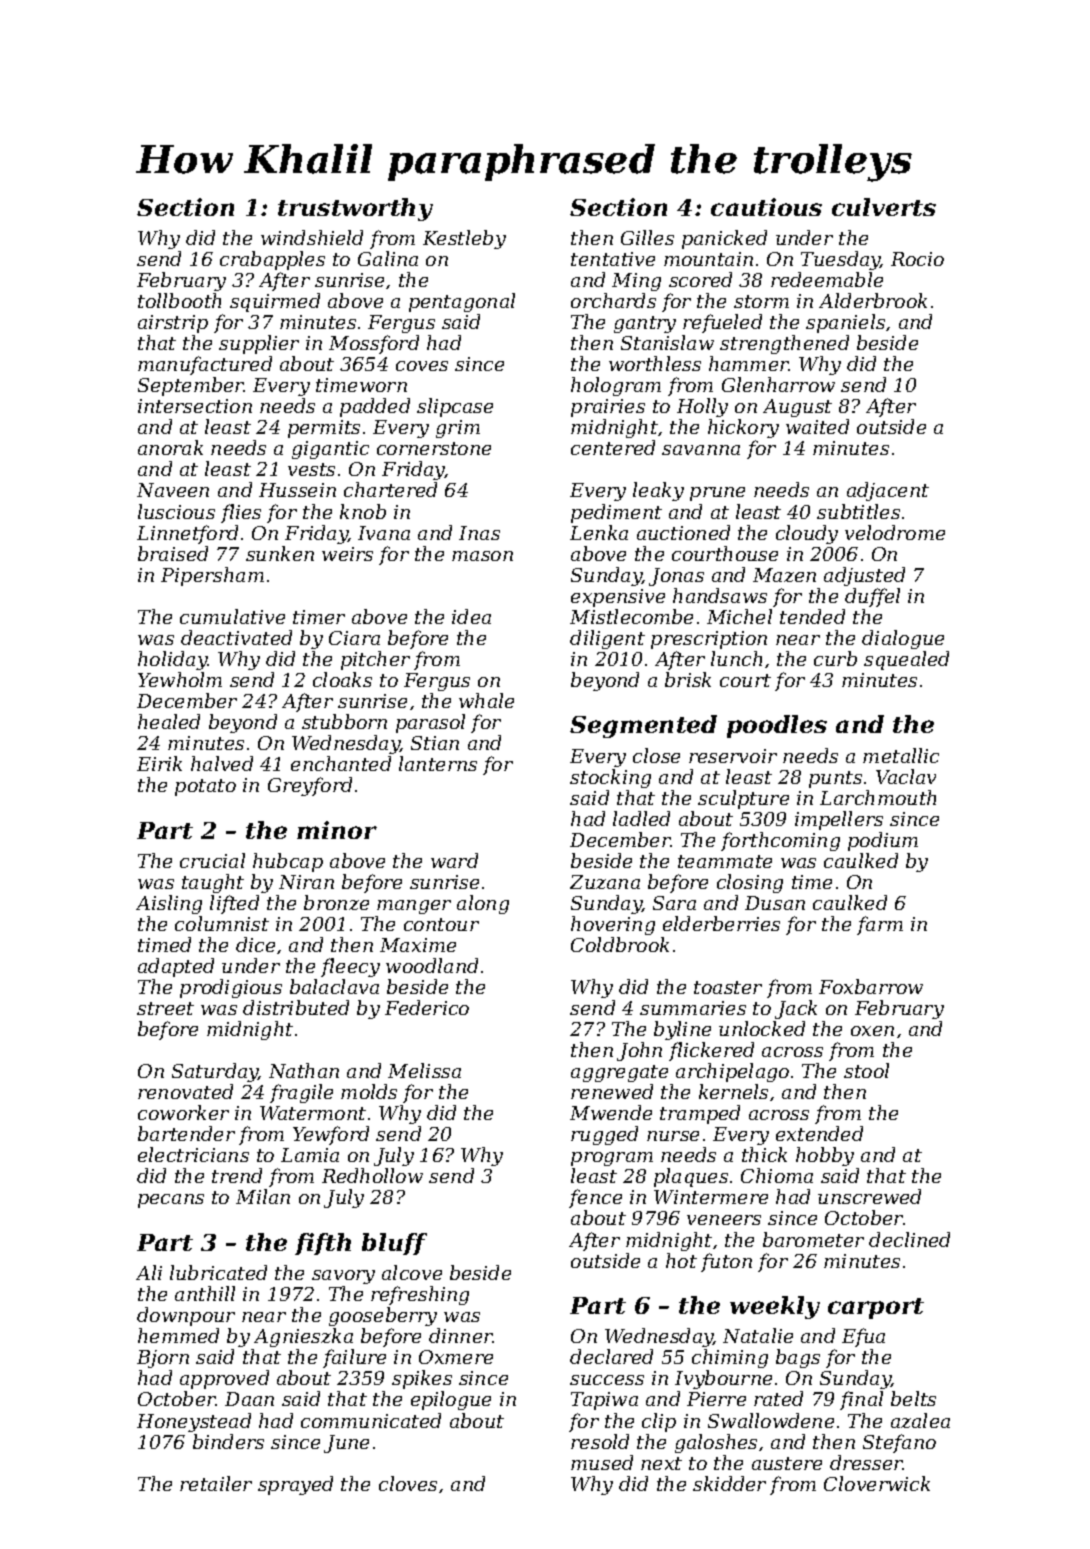 This screenshot has width=1090, height=1549. Describe the element at coordinates (334, 986) in the screenshot. I see `balaclava` at that location.
